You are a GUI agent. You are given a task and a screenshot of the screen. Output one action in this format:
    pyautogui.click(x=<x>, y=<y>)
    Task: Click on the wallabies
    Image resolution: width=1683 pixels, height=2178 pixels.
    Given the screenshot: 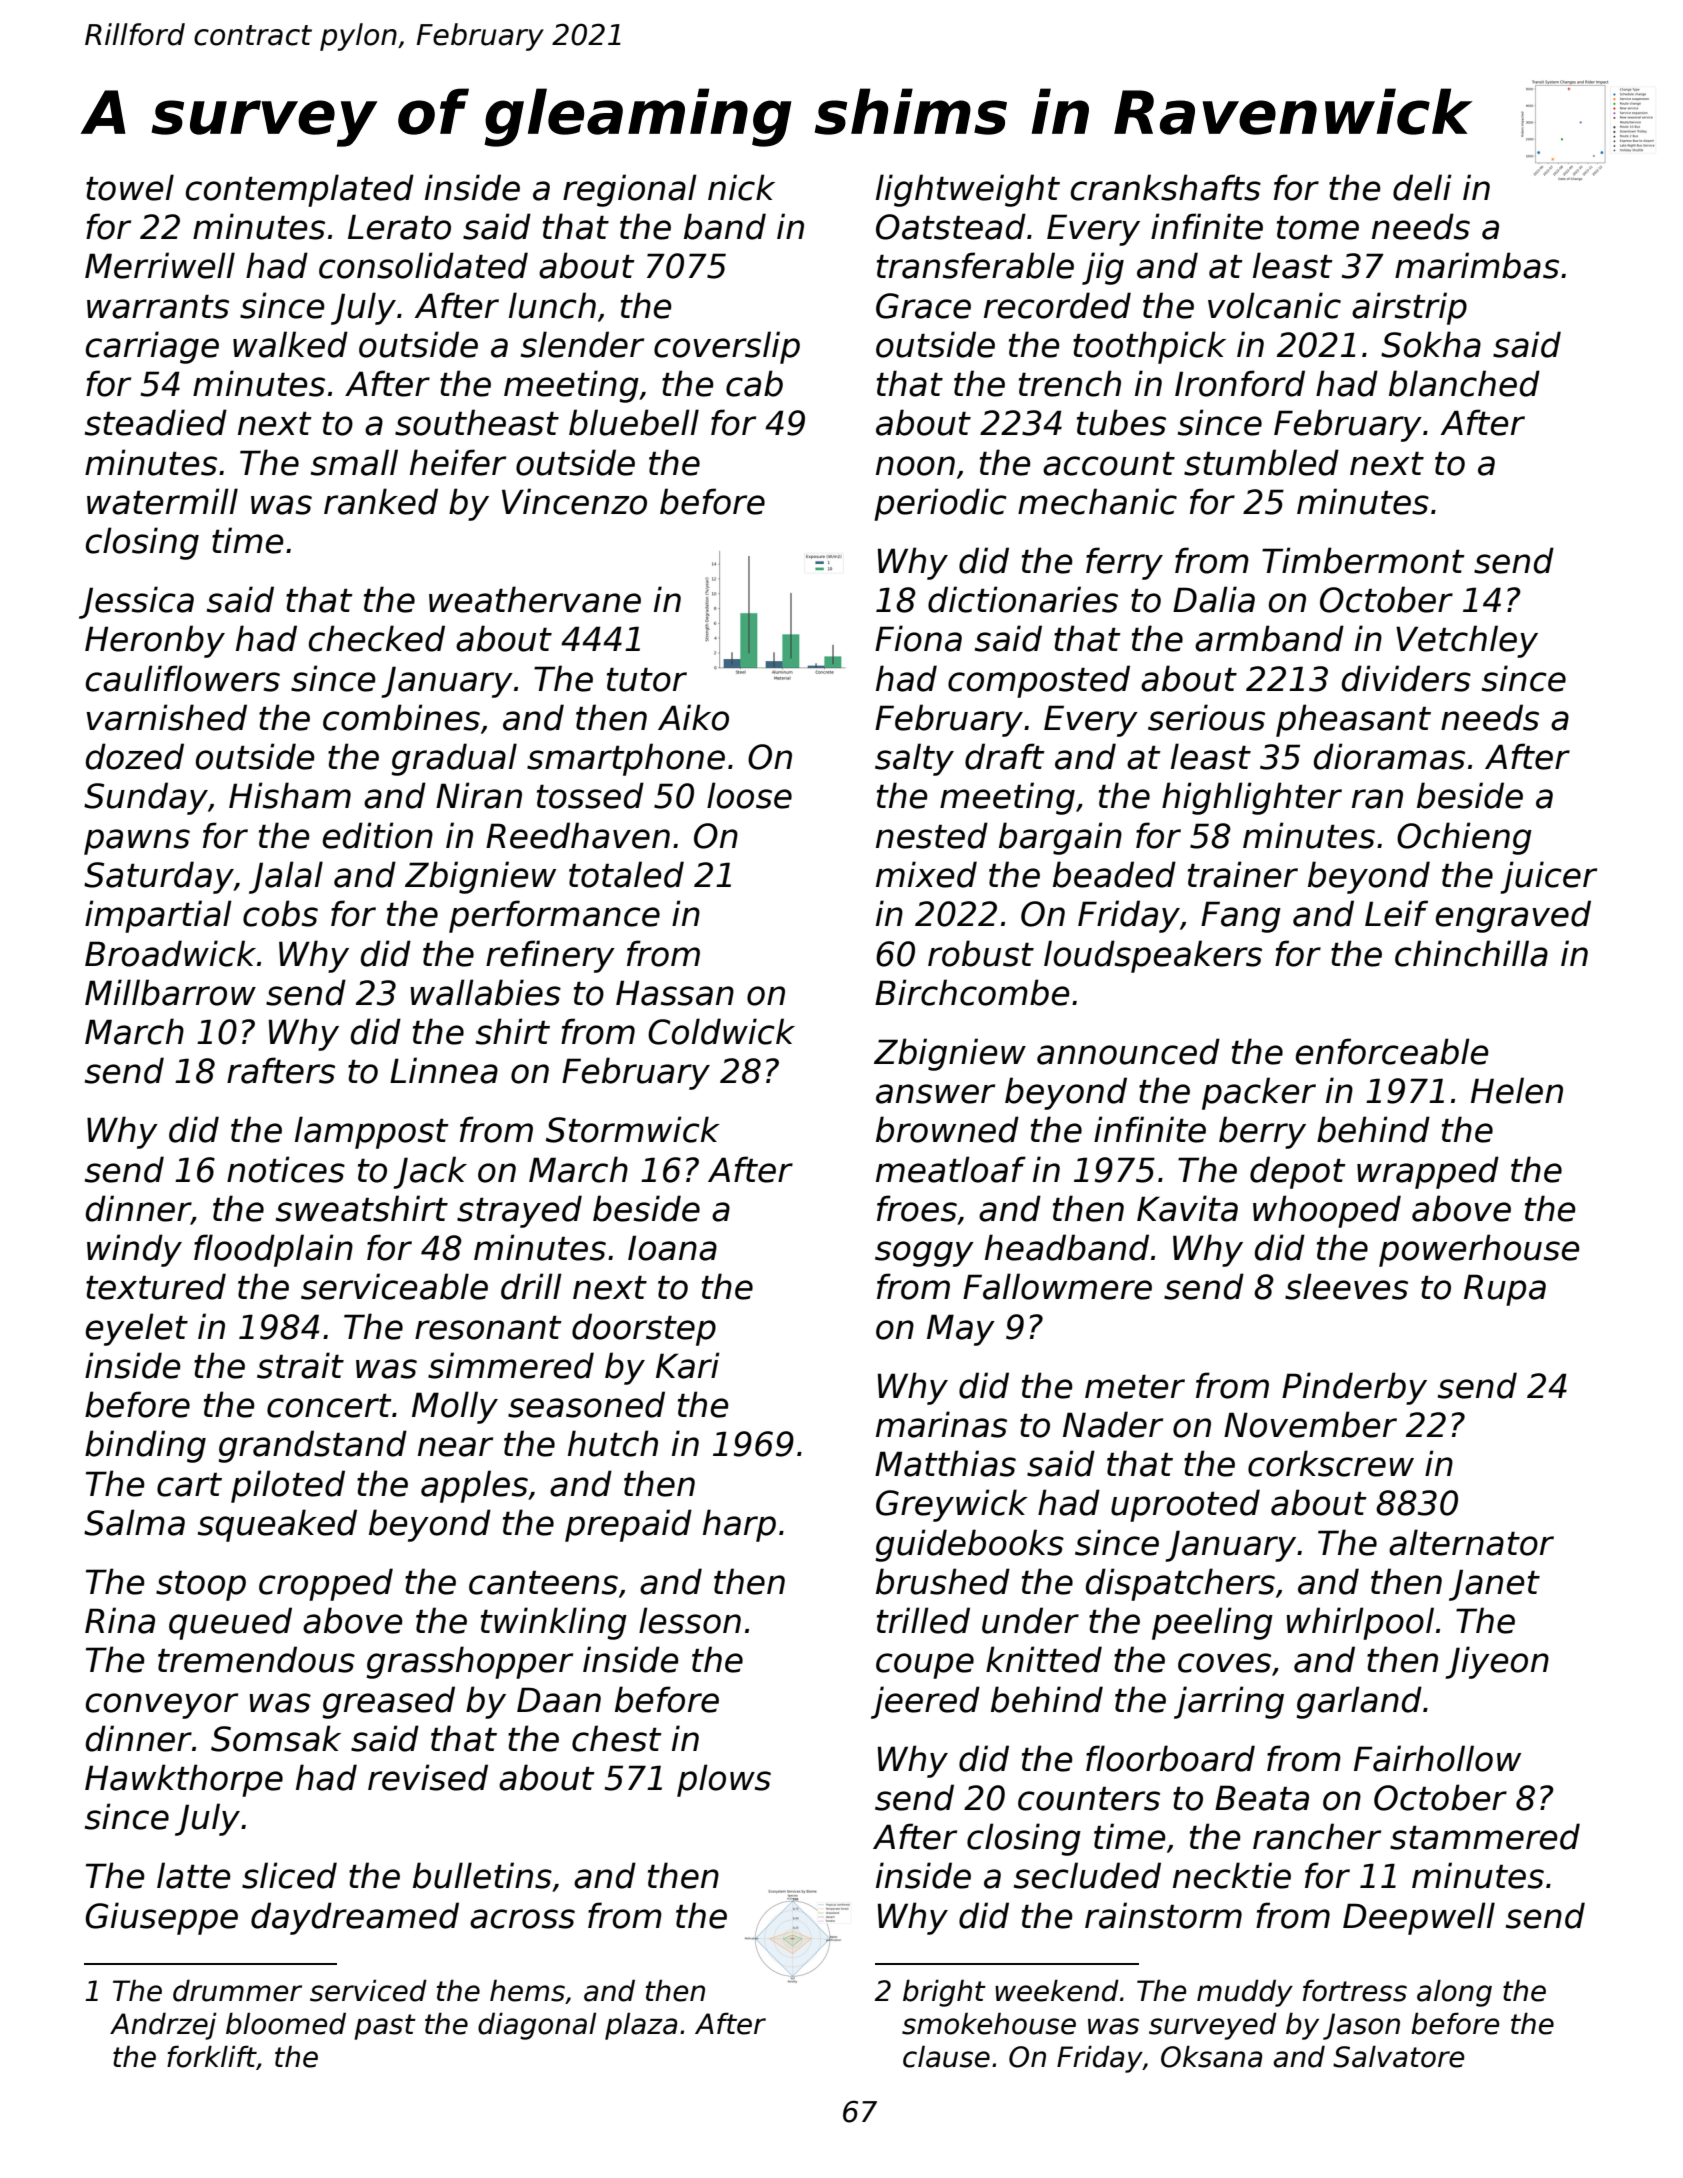 What is the action you would take?
    pyautogui.click(x=485, y=992)
